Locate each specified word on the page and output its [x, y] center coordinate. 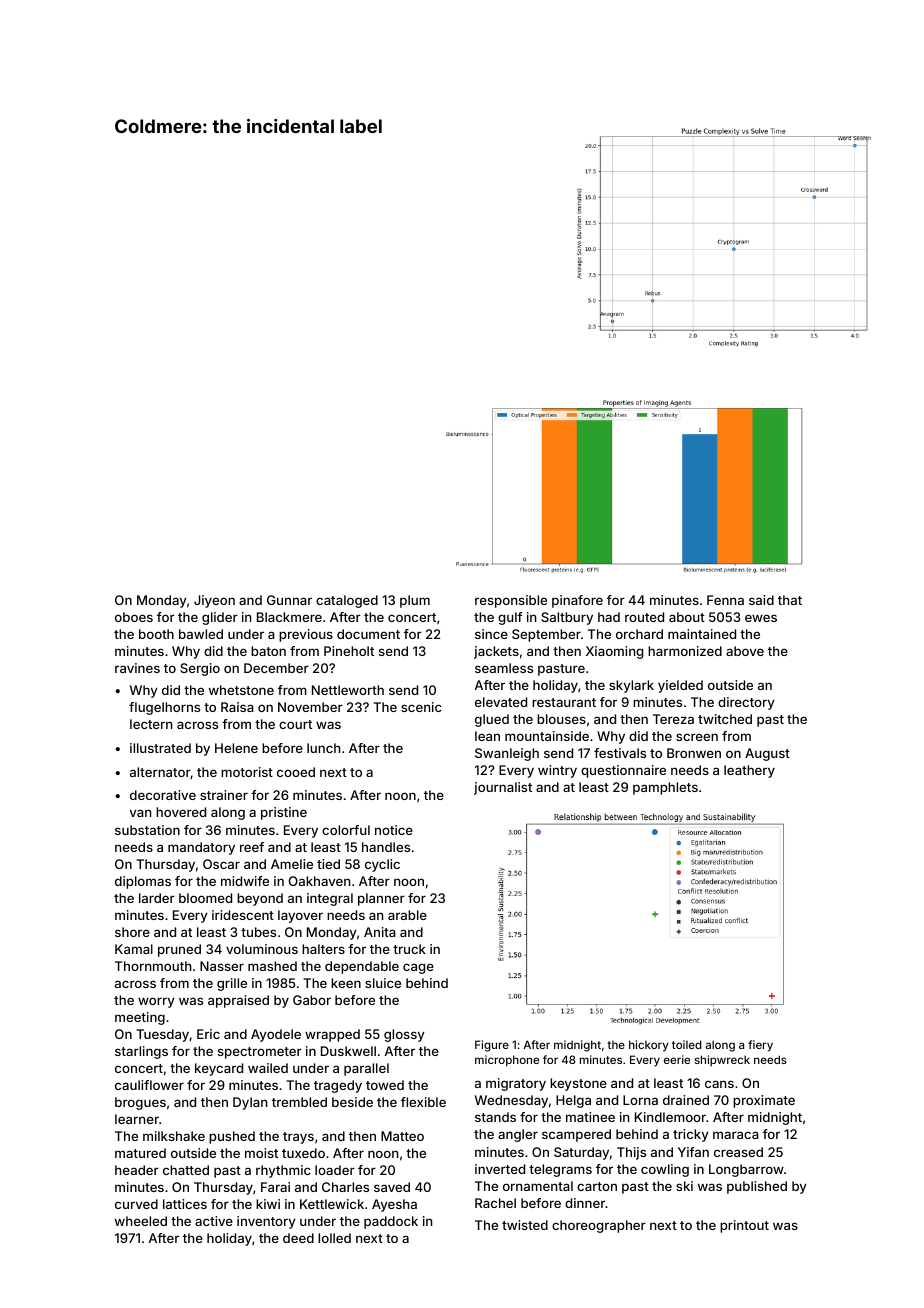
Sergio [200, 669]
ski [684, 1186]
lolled [334, 1238]
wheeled [141, 1221]
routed [644, 617]
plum [415, 601]
